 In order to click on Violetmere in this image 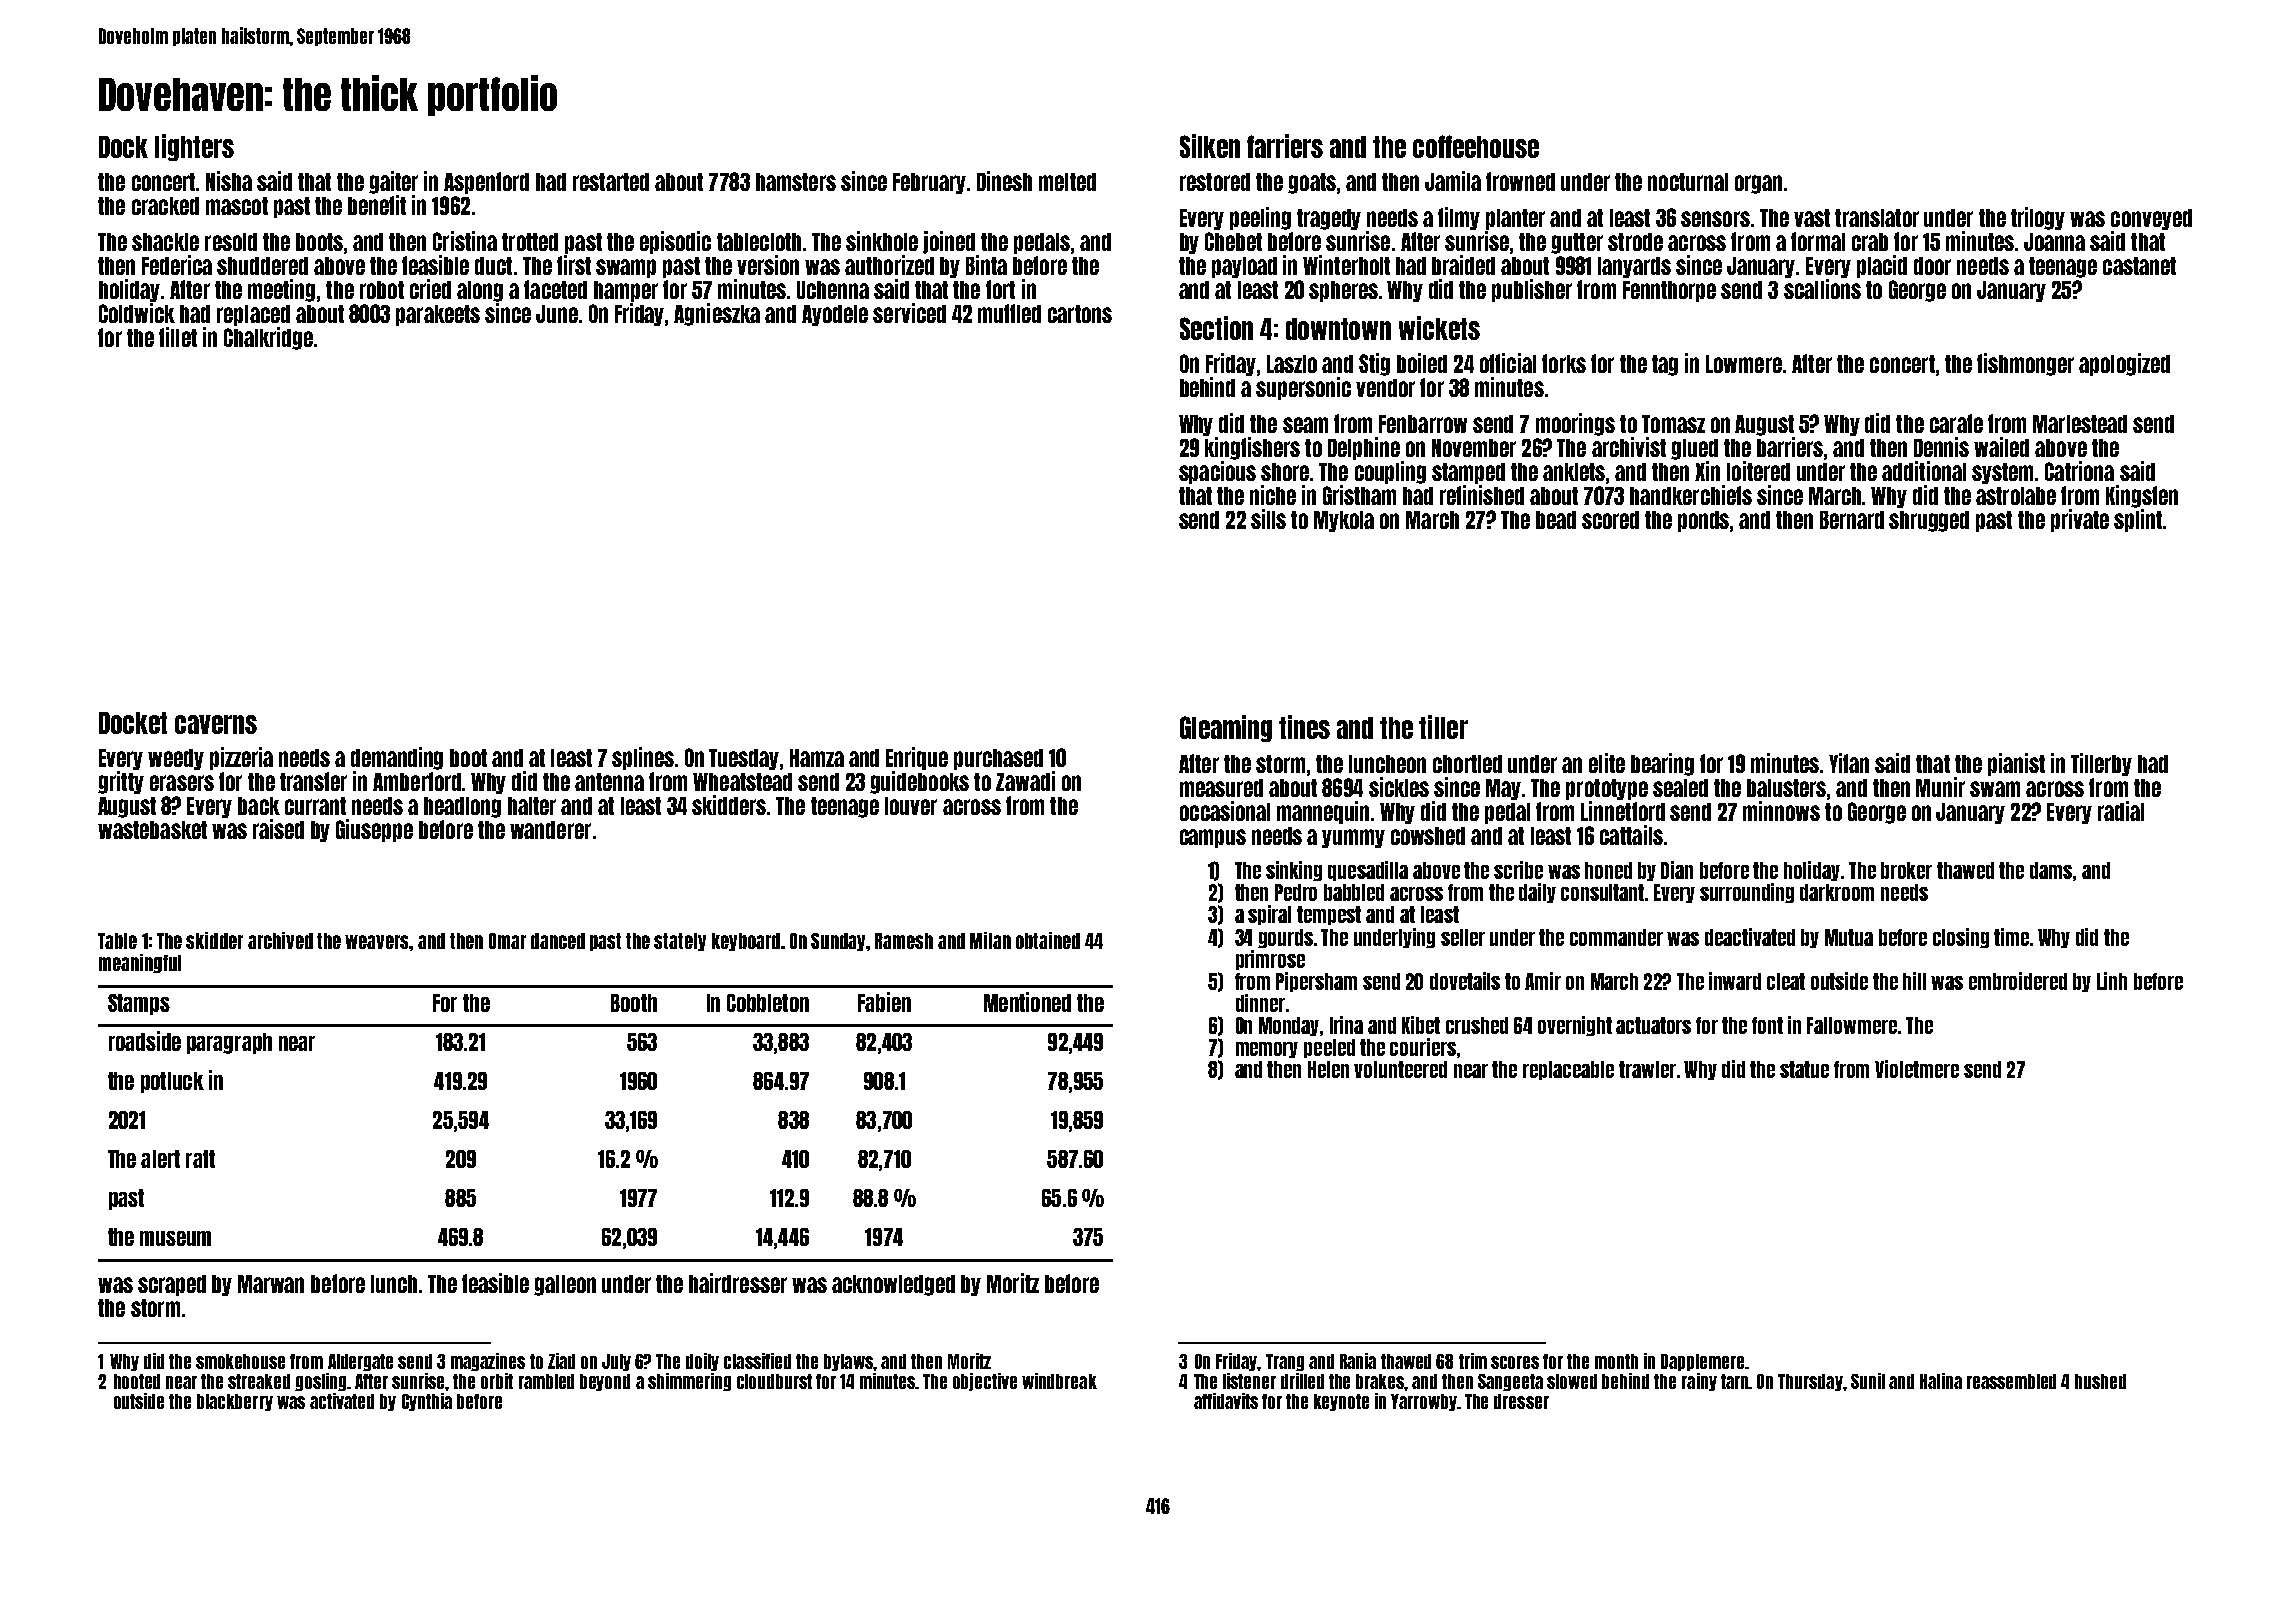, I will do `click(1917, 1069)`.
